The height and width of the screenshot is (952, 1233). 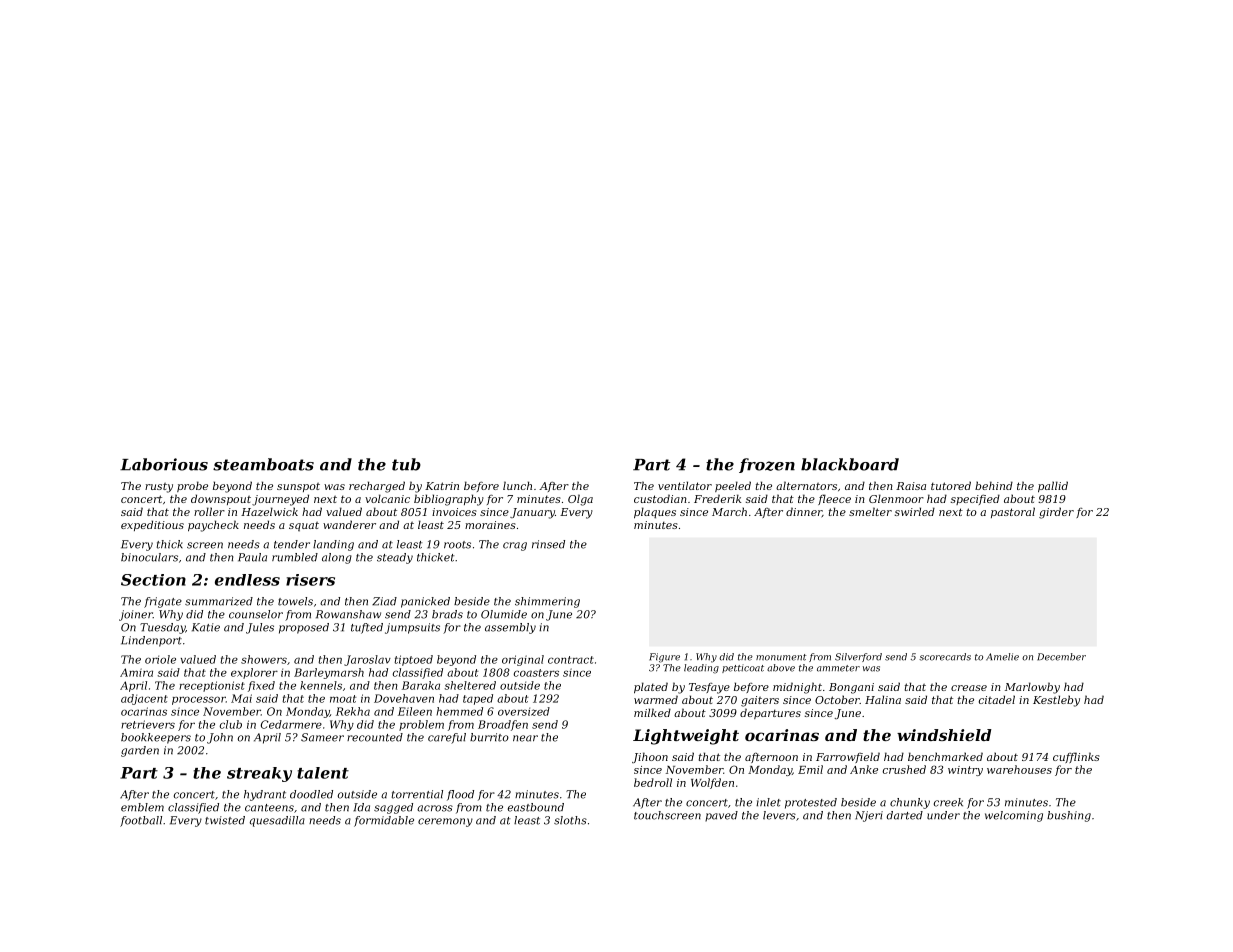 What do you see at coordinates (547, 602) in the screenshot?
I see `shimmering` at bounding box center [547, 602].
